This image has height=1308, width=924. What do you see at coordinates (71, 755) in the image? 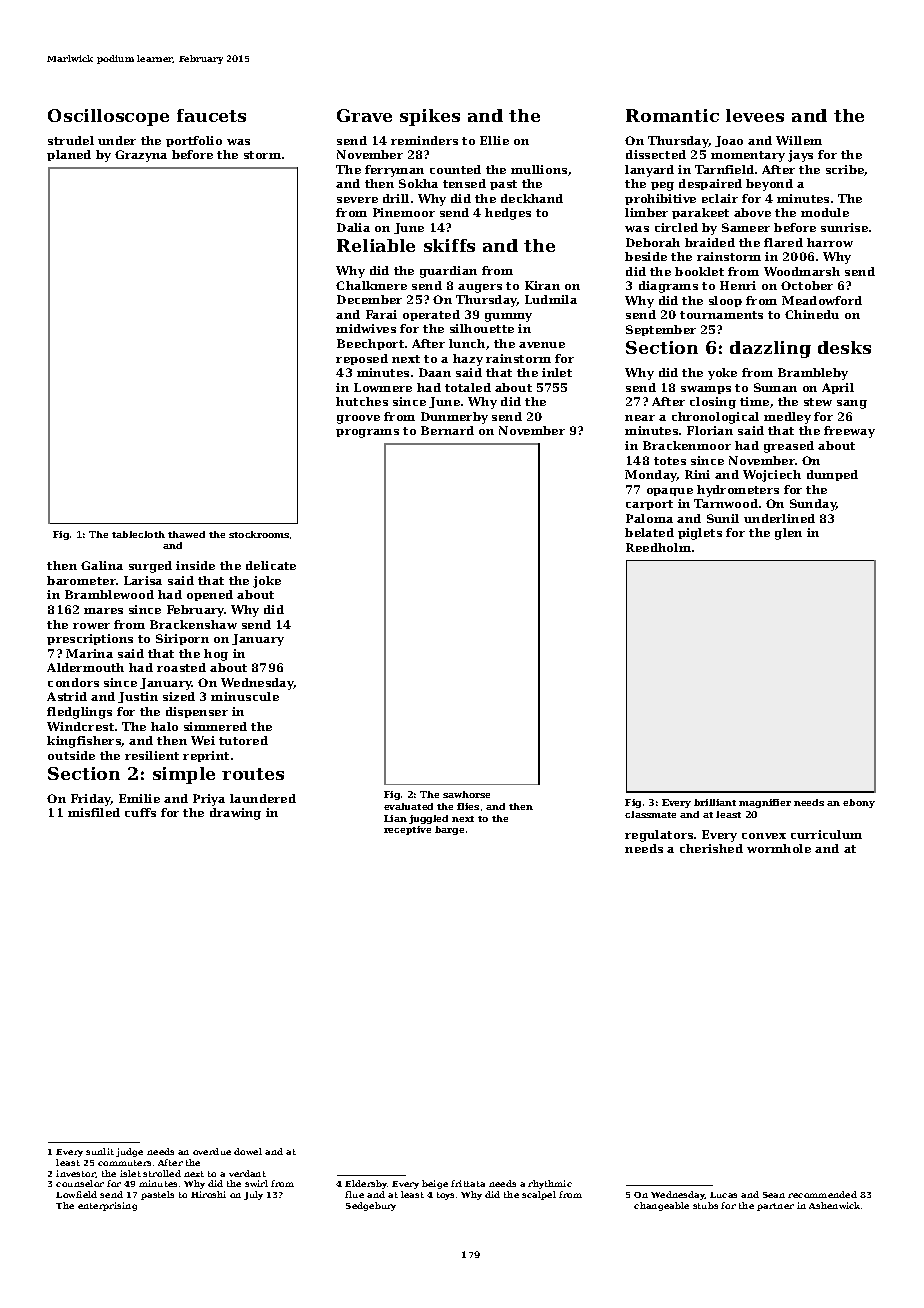
I see `outside` at bounding box center [71, 755].
